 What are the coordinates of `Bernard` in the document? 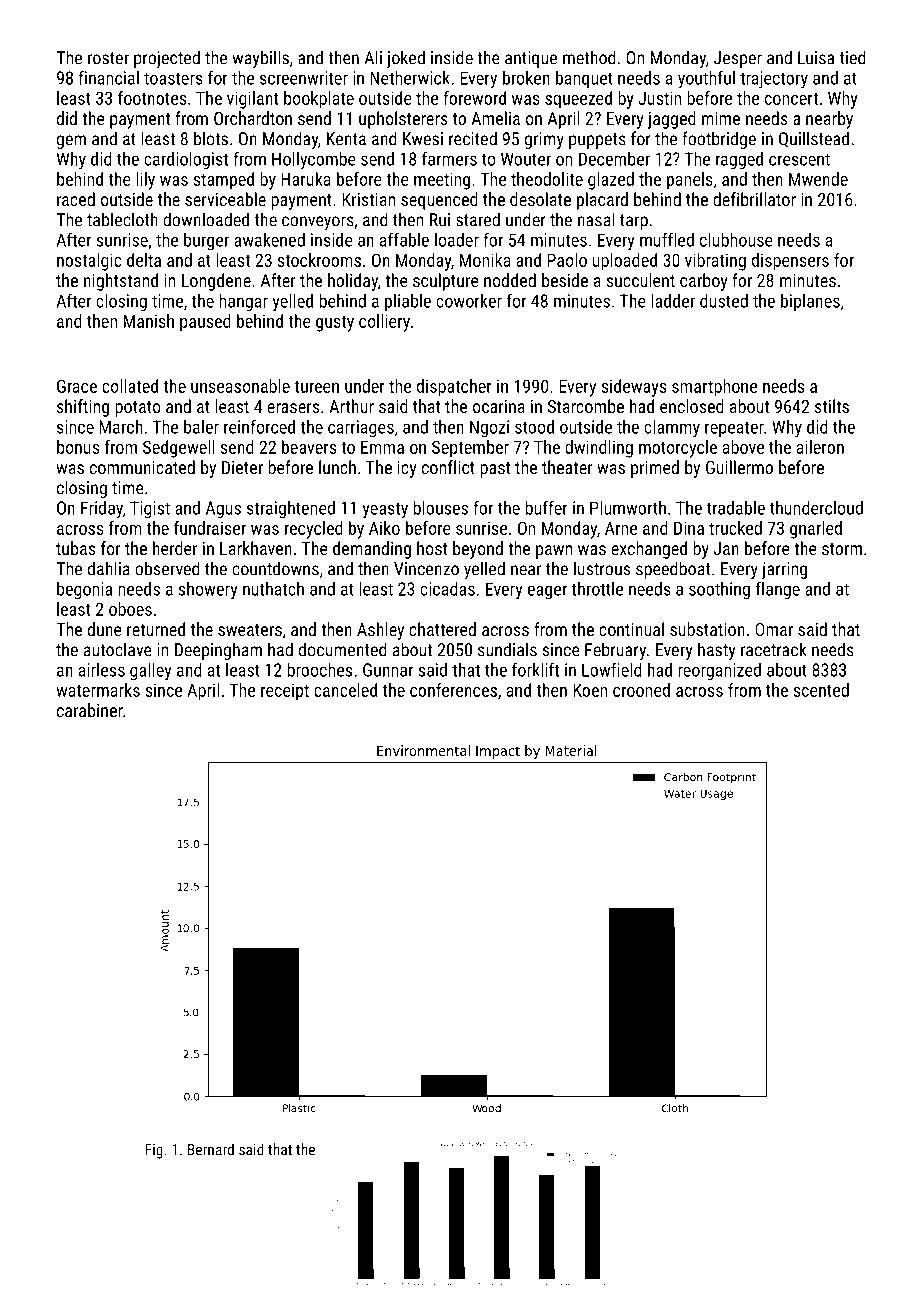 It's located at (211, 1149).
